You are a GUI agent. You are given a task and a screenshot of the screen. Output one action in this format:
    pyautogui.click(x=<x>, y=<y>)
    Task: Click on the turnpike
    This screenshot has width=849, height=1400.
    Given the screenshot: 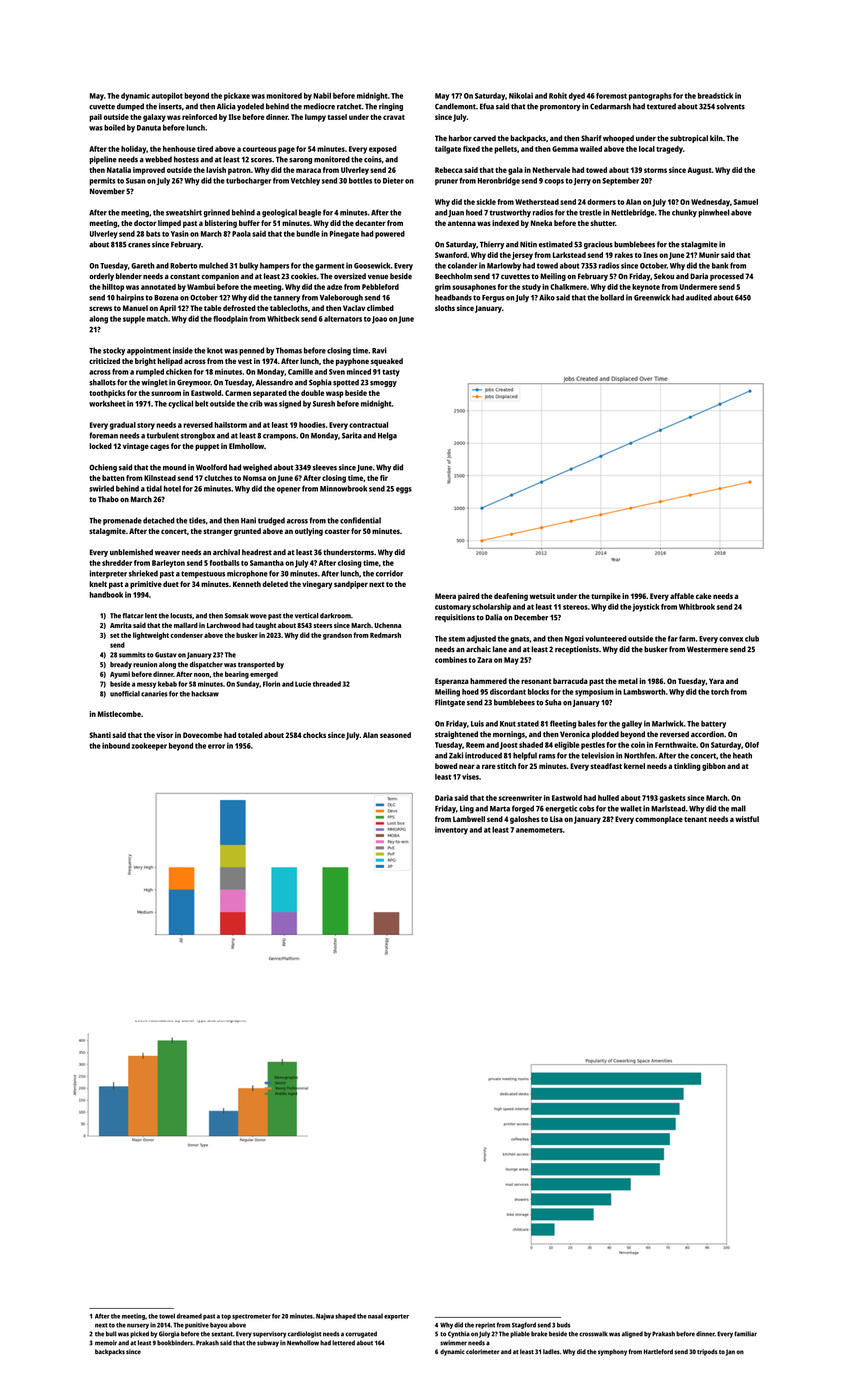 What is the action you would take?
    pyautogui.click(x=606, y=597)
